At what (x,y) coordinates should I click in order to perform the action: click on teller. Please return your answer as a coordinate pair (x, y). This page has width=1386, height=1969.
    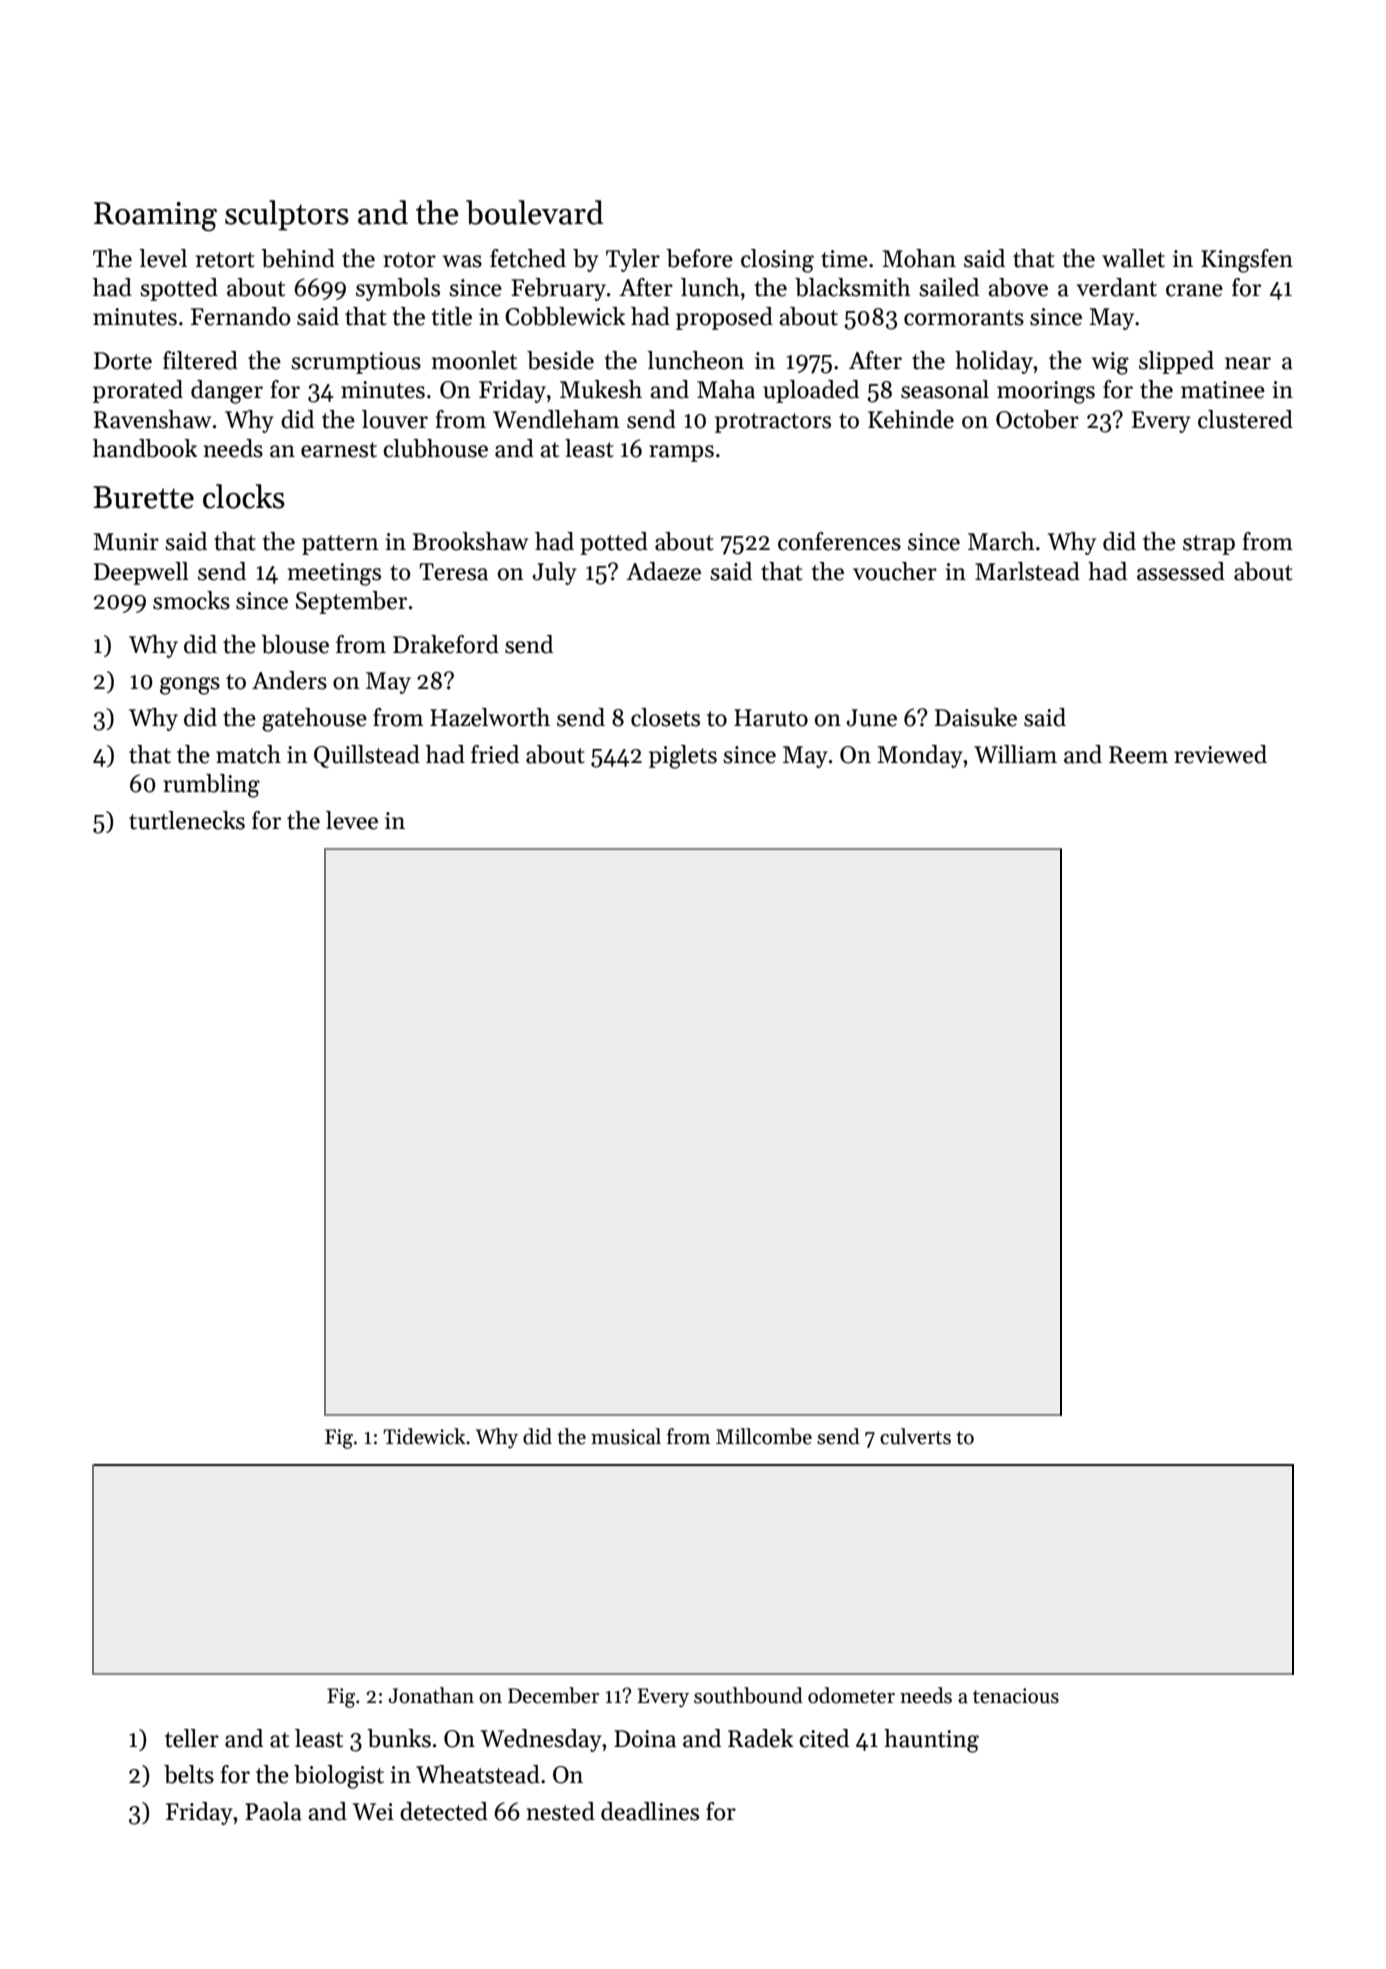
    Looking at the image, I should click on (192, 1738).
